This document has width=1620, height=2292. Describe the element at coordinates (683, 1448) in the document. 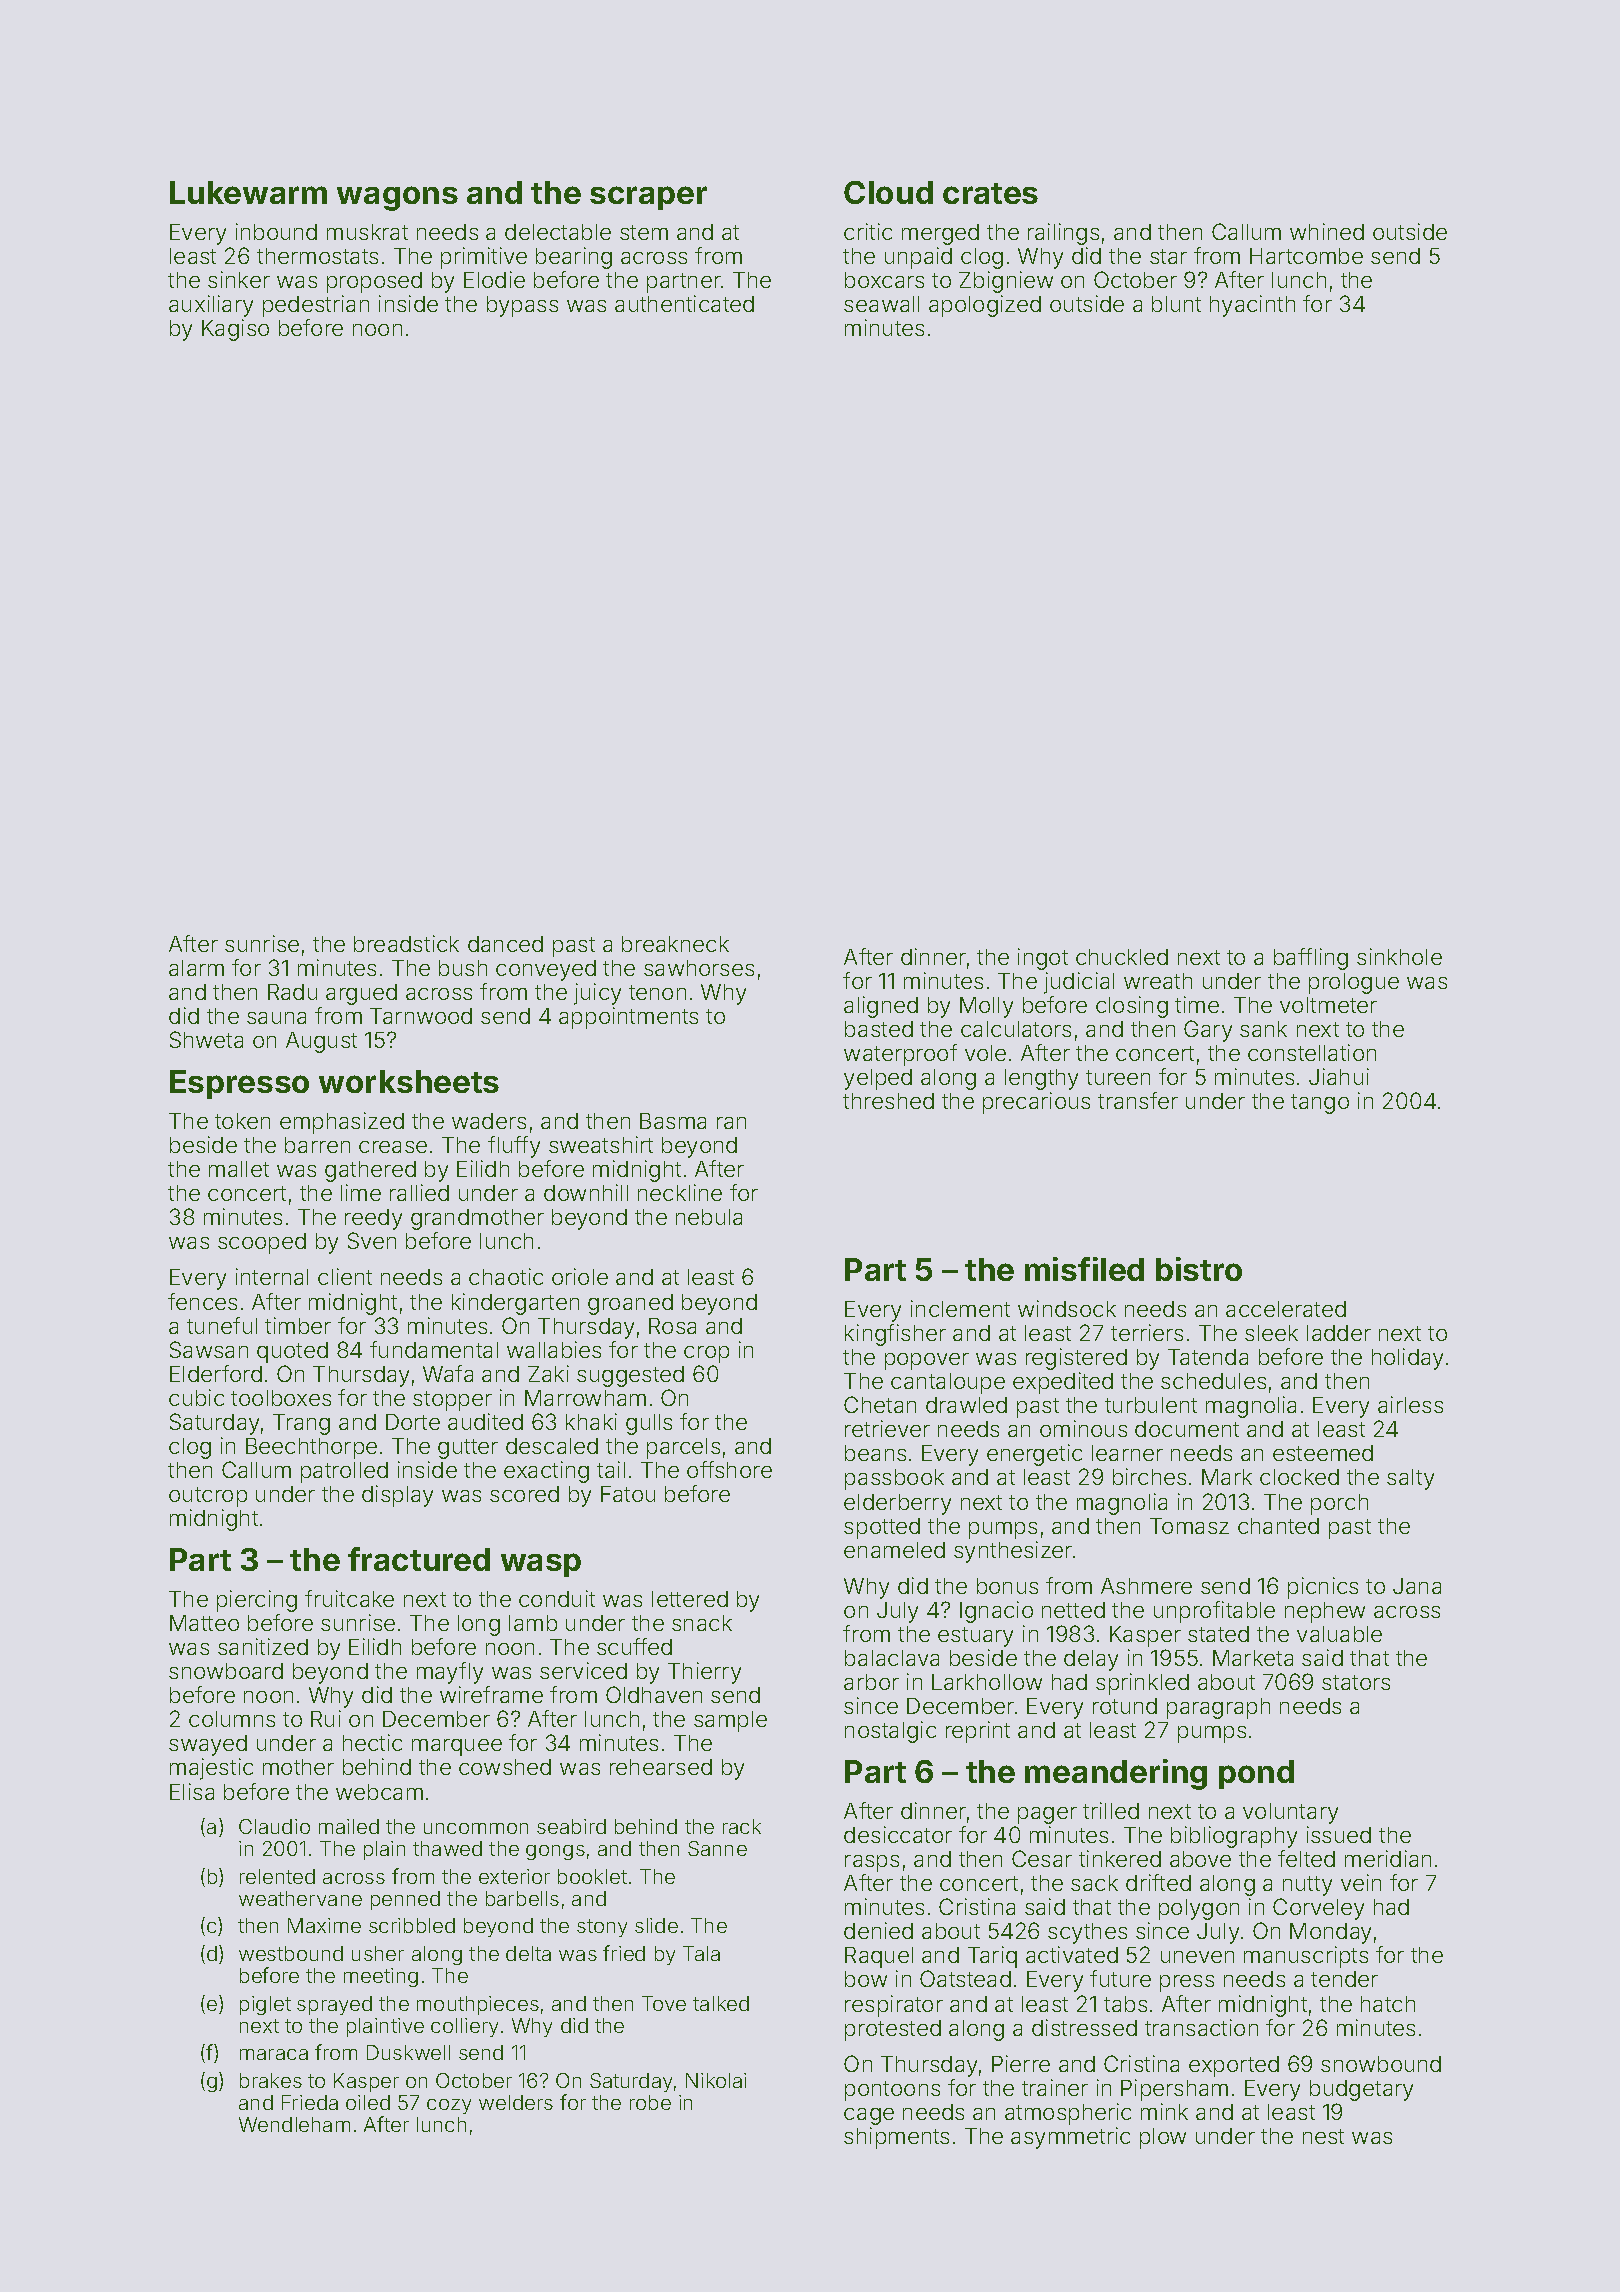

I see `parcels` at that location.
